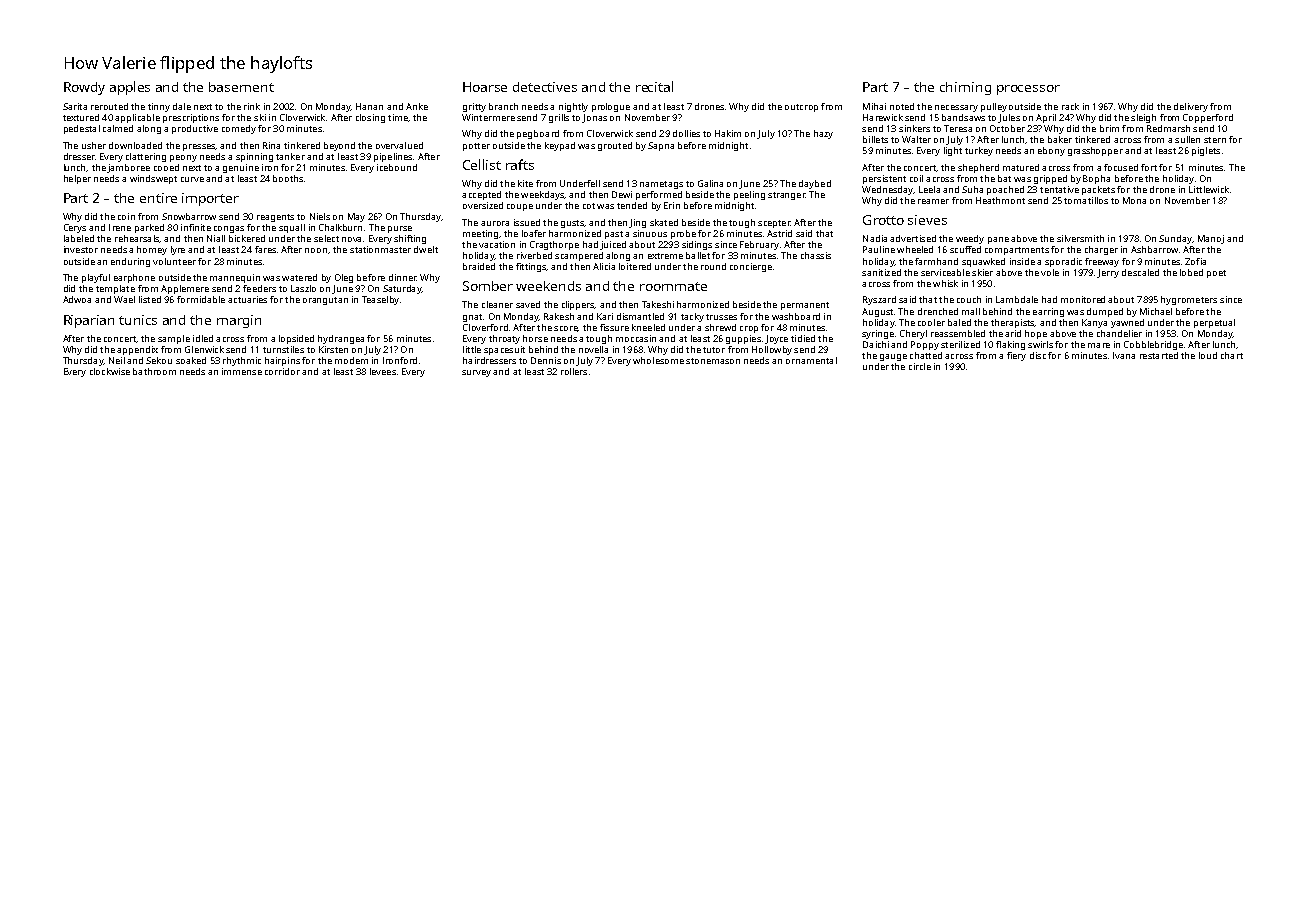 This image has width=1308, height=924. Describe the element at coordinates (970, 239) in the image. I see `weedy` at that location.
